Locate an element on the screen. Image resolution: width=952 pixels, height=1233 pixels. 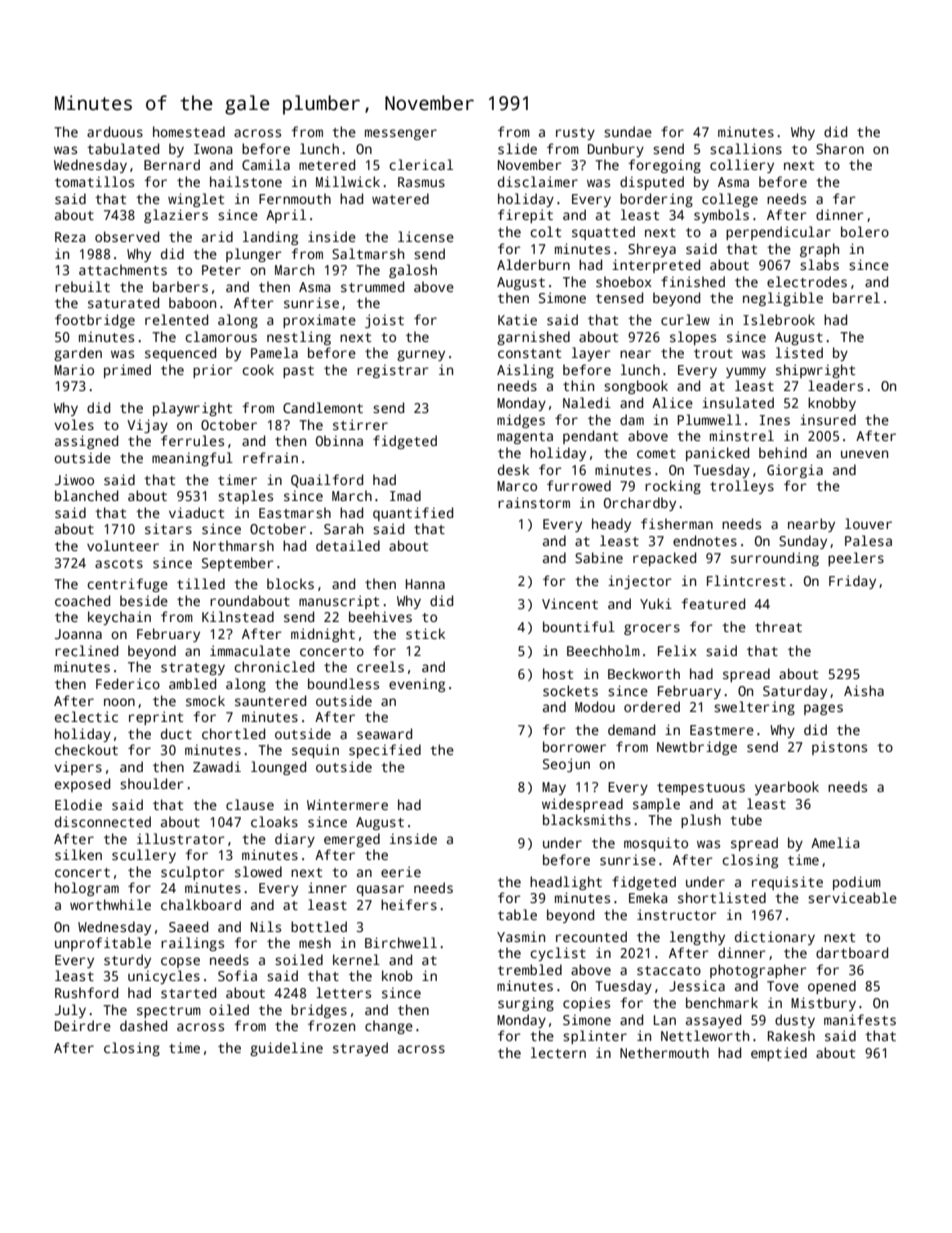
yearbook is located at coordinates (787, 788).
